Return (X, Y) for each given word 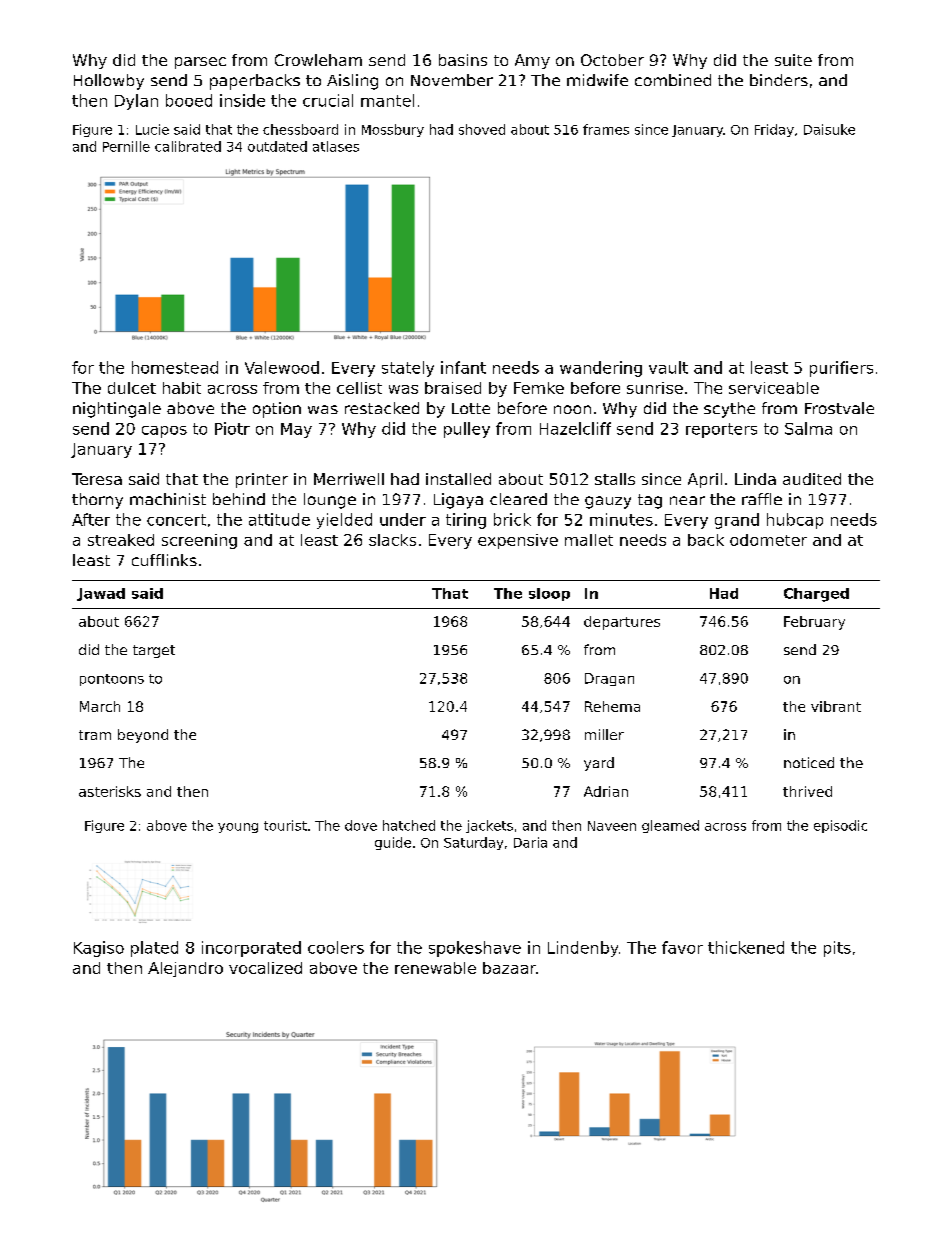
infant (463, 367)
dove (361, 825)
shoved (482, 129)
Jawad (101, 594)
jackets (489, 826)
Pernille (126, 146)
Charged (816, 595)
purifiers (841, 369)
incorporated (251, 949)
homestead (175, 367)
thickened (746, 947)
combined (673, 80)
